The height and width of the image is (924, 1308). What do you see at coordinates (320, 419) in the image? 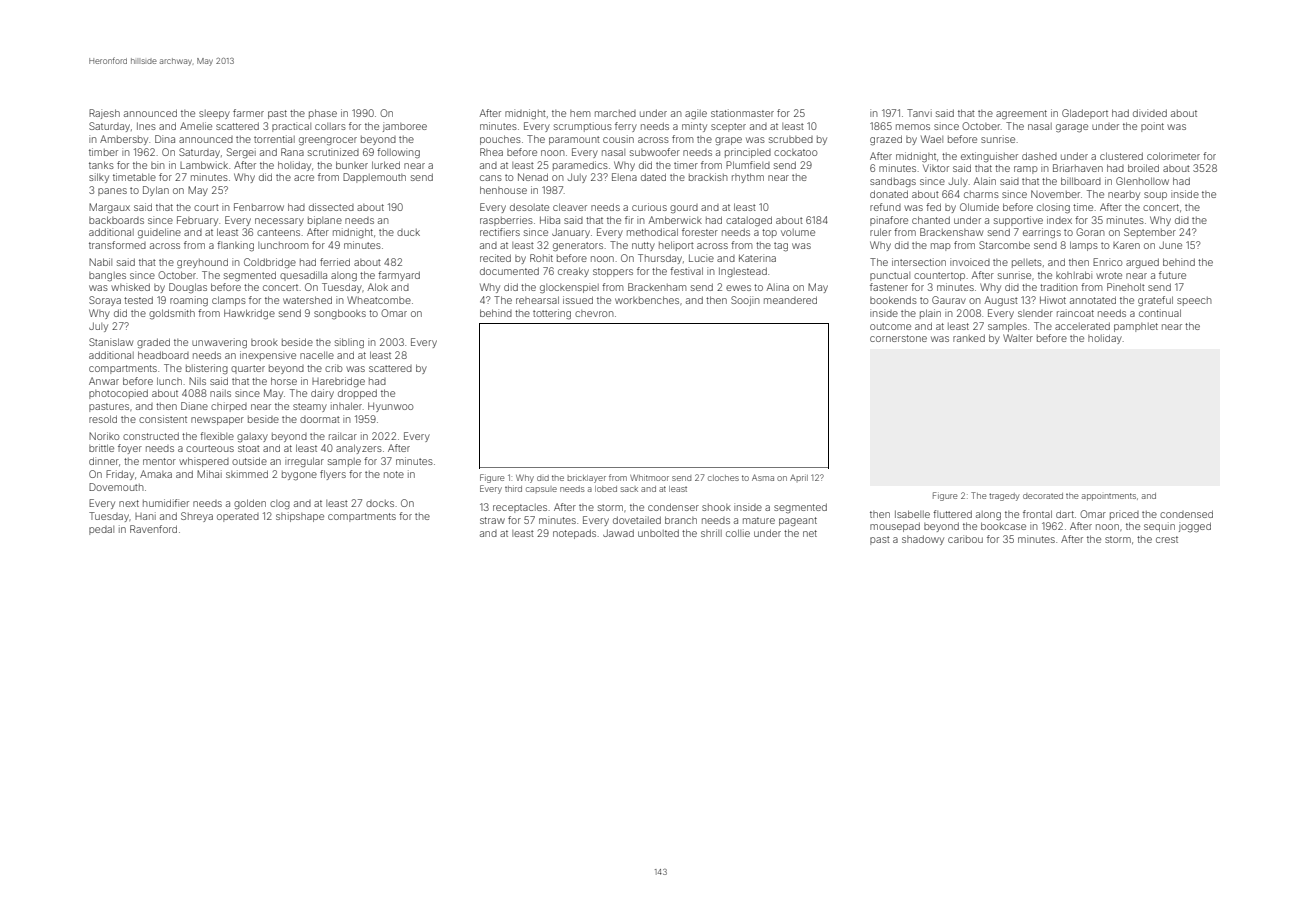
I see `doormat` at bounding box center [320, 419].
